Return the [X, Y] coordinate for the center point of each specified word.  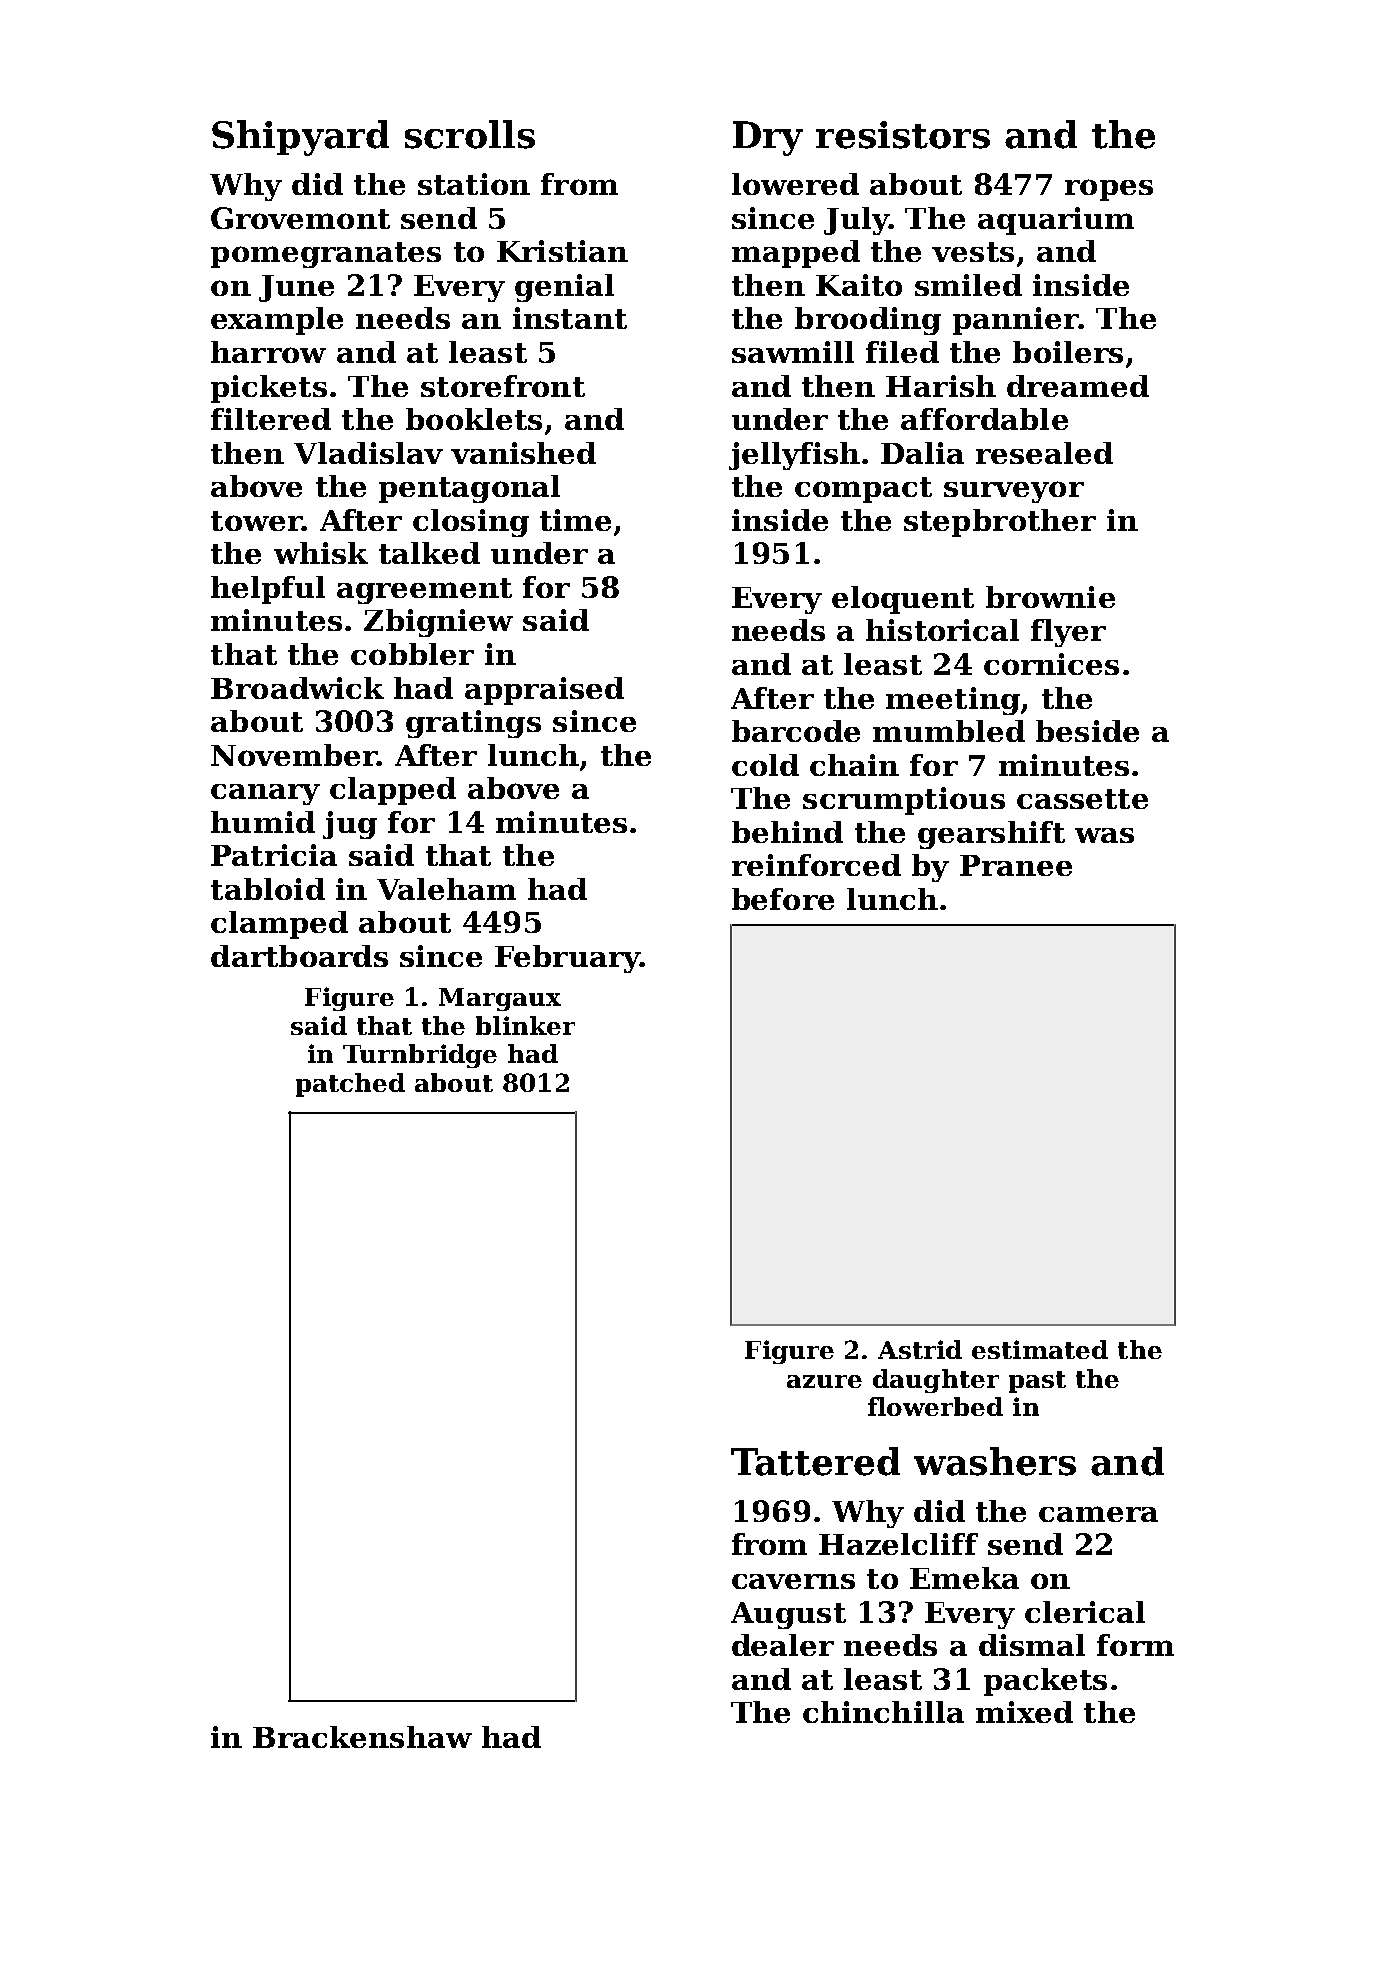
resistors [903, 135]
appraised [544, 691]
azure [824, 1381]
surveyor [1014, 492]
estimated [1040, 1349]
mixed [1024, 1712]
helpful [268, 590]
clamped [279, 925]
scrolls [470, 134]
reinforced [816, 865]
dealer [783, 1645]
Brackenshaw [362, 1737]
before [783, 899]
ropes [1109, 190]
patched [350, 1085]
